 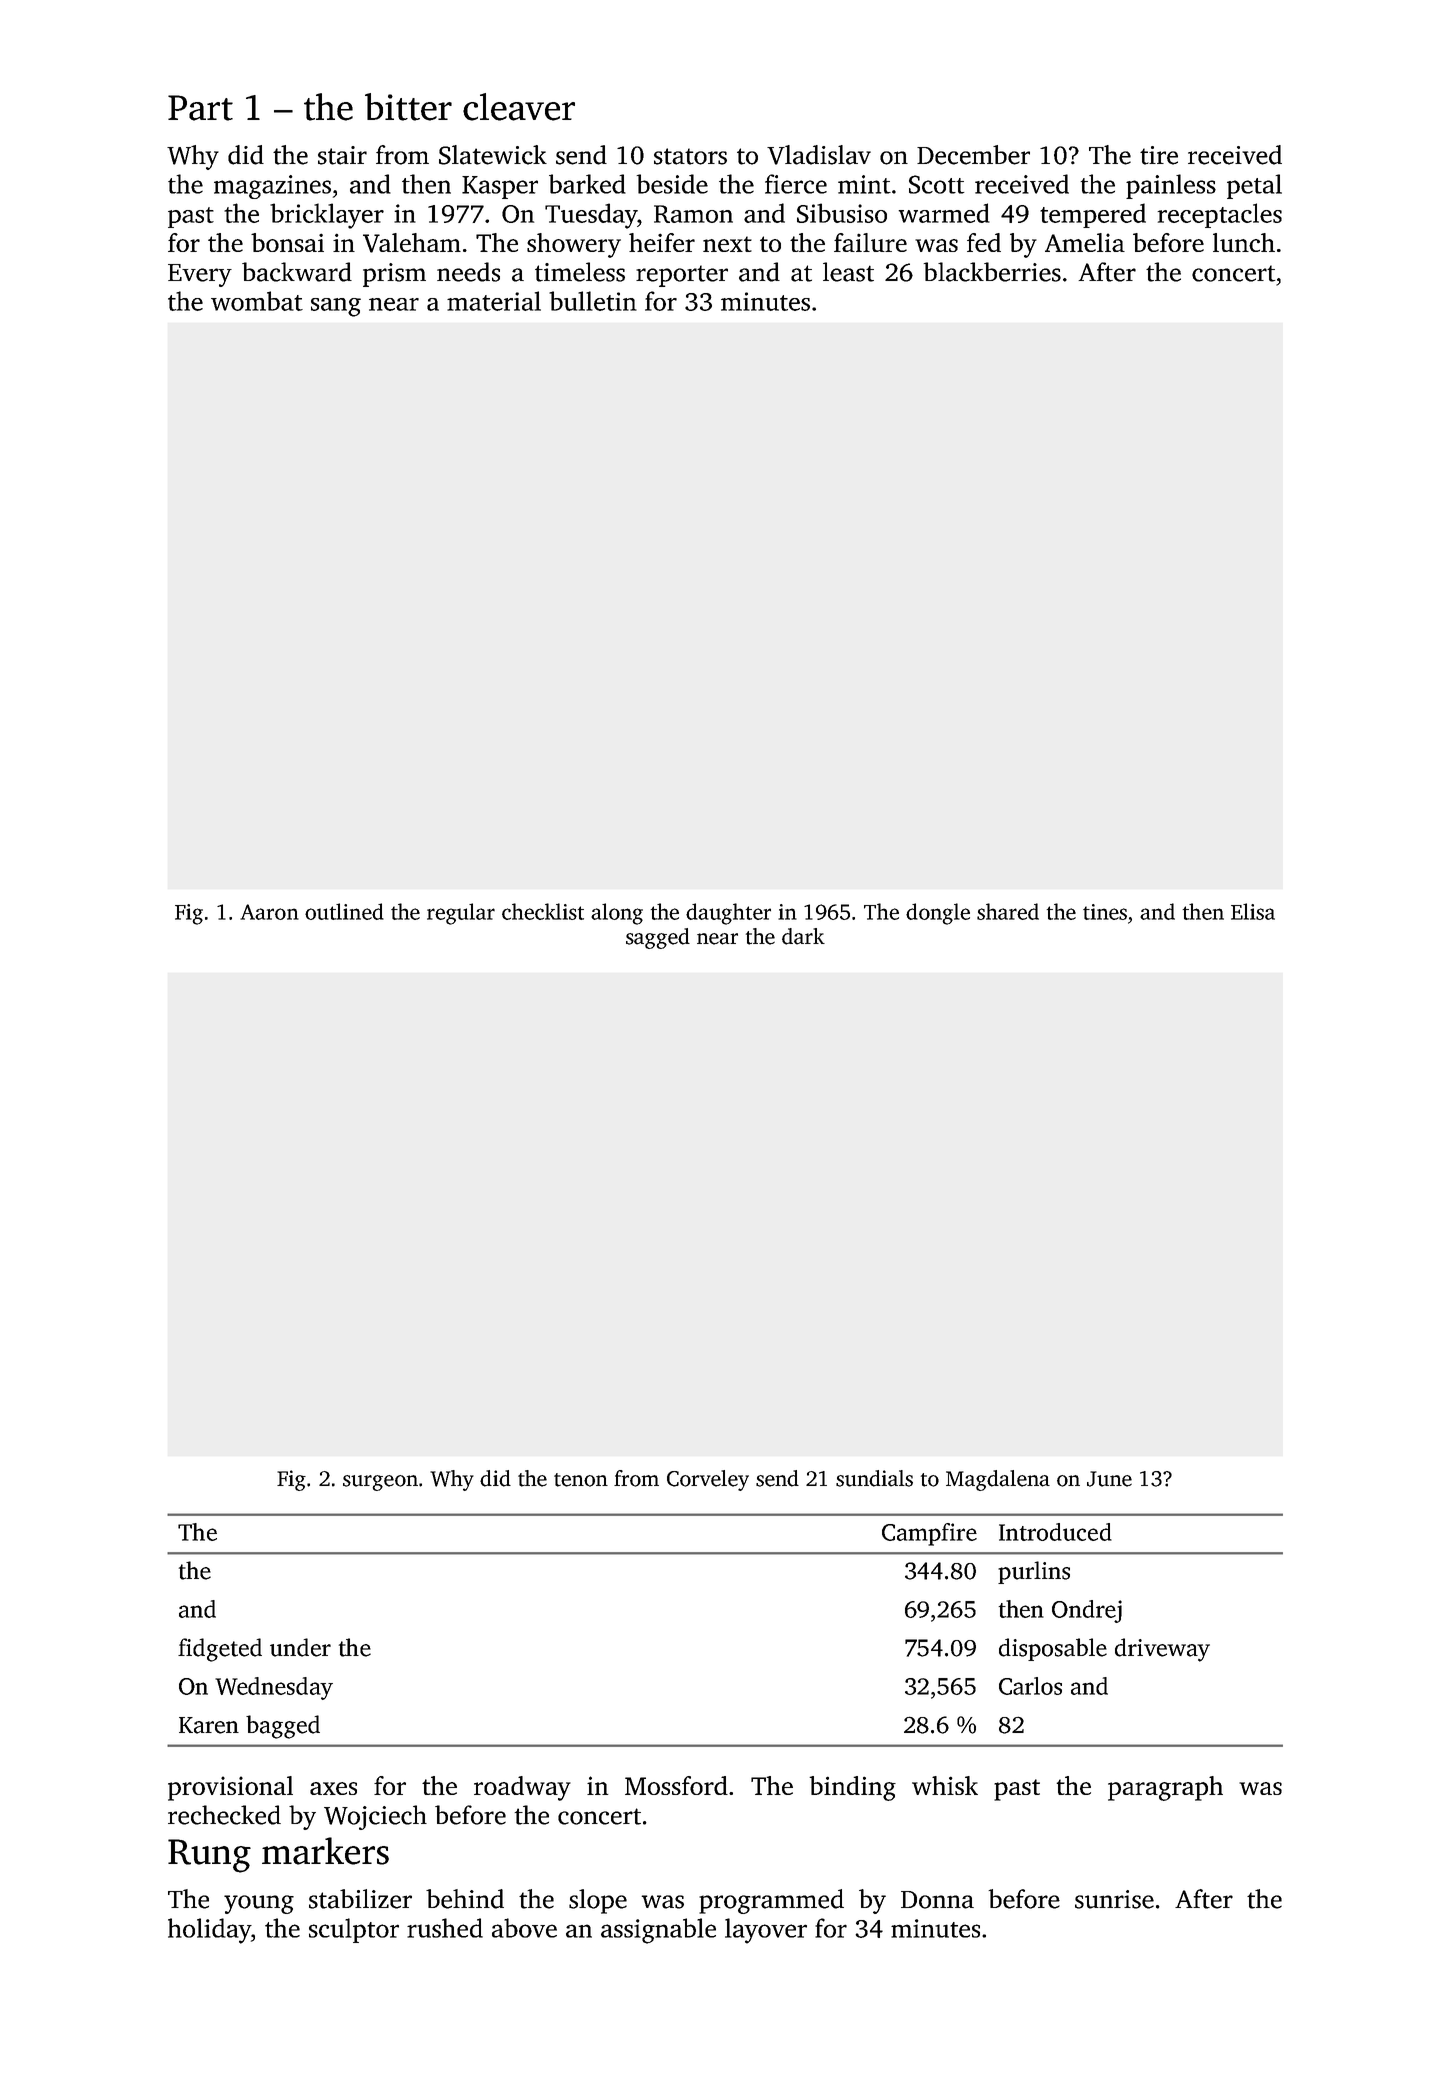 I want to click on Every, so click(x=200, y=275).
